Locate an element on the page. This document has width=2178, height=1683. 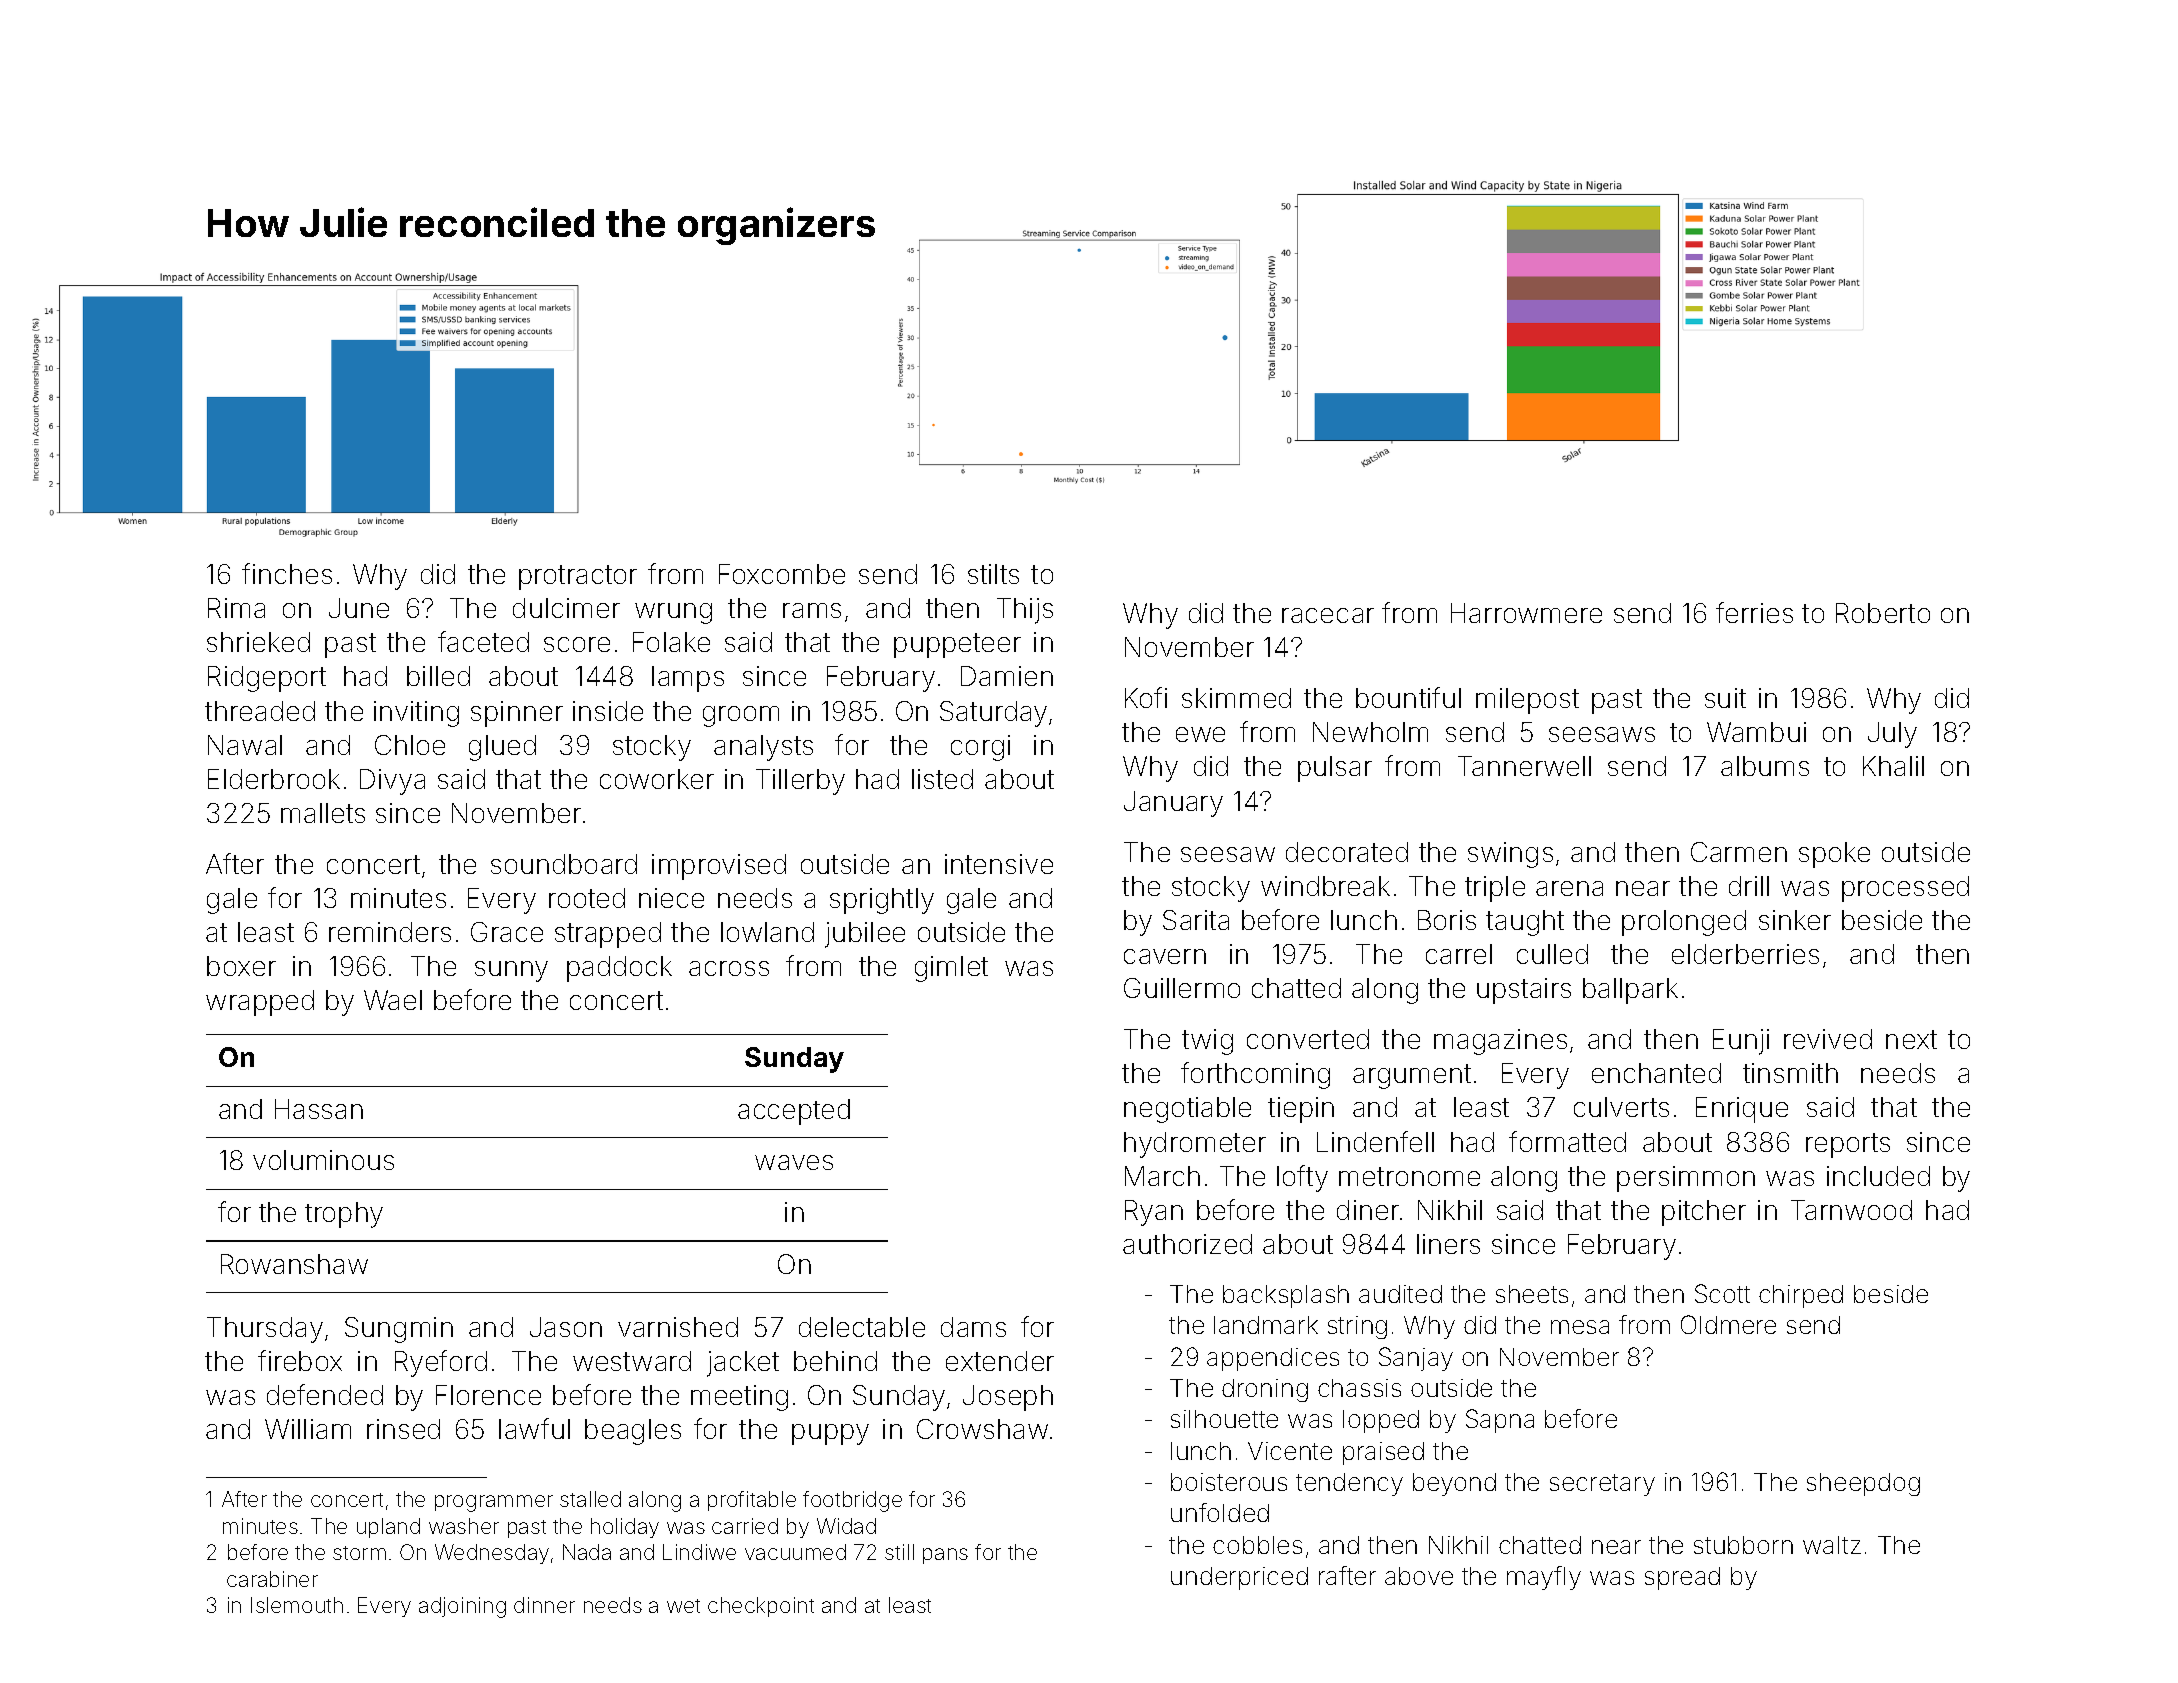
boxer is located at coordinates (241, 966).
